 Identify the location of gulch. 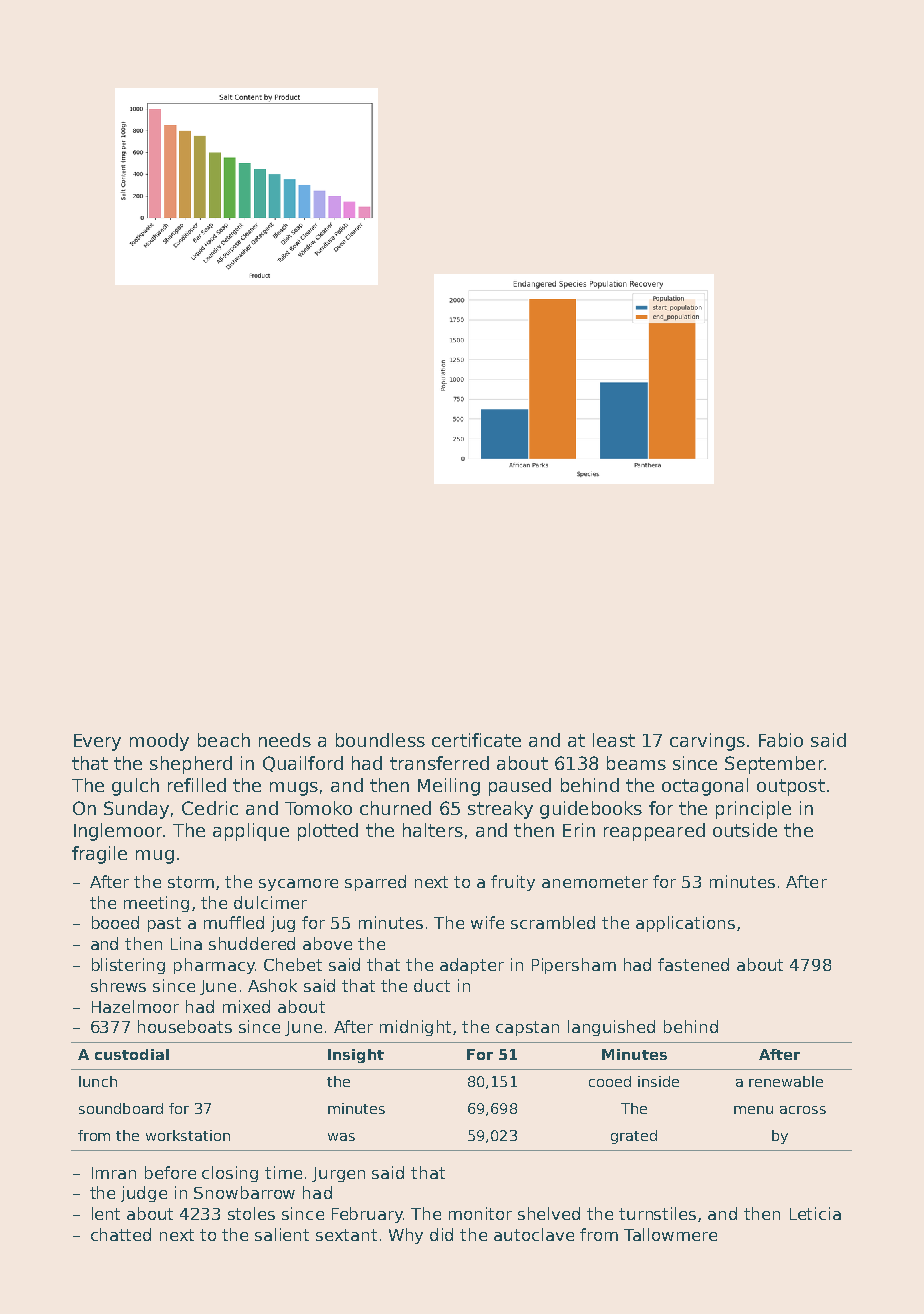
(135, 787).
